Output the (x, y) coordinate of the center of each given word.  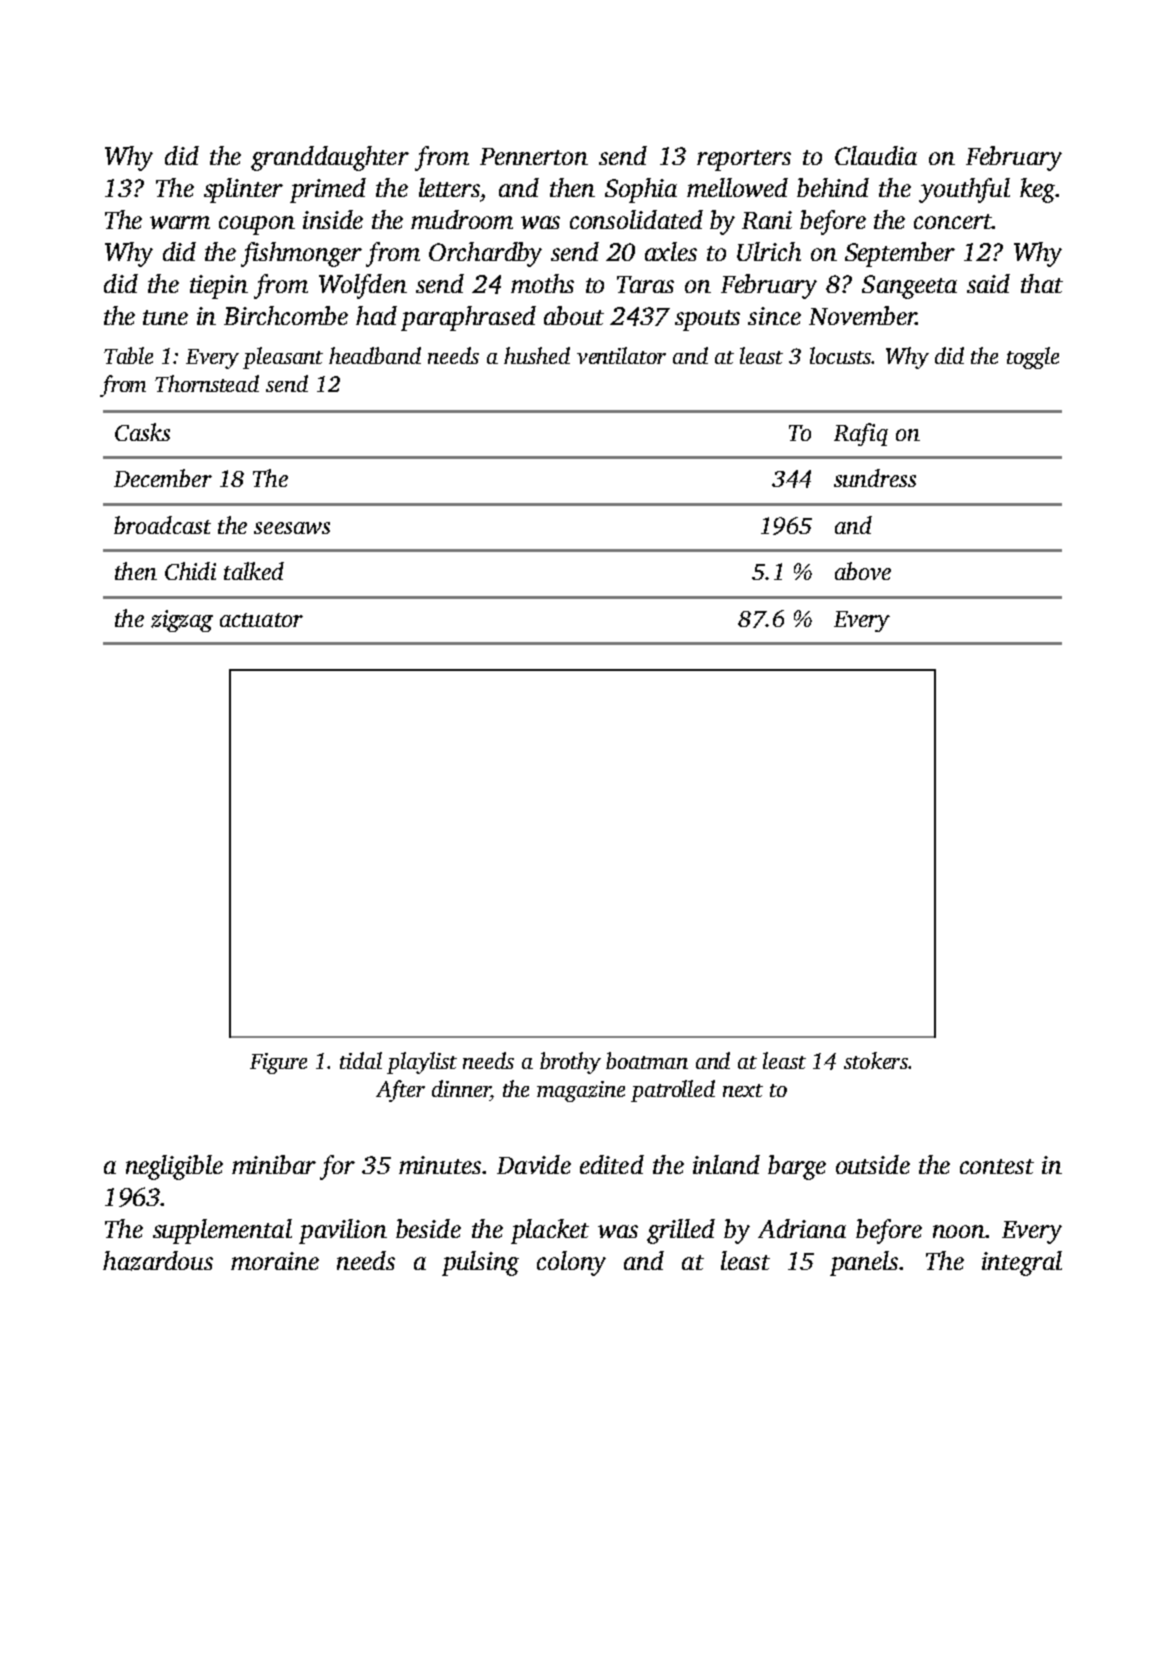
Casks (142, 432)
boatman (647, 1060)
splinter (243, 190)
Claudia (876, 155)
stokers (876, 1060)
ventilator (621, 355)
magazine (581, 1091)
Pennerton (534, 156)
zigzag (182, 621)
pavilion (343, 1231)
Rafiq (861, 434)
